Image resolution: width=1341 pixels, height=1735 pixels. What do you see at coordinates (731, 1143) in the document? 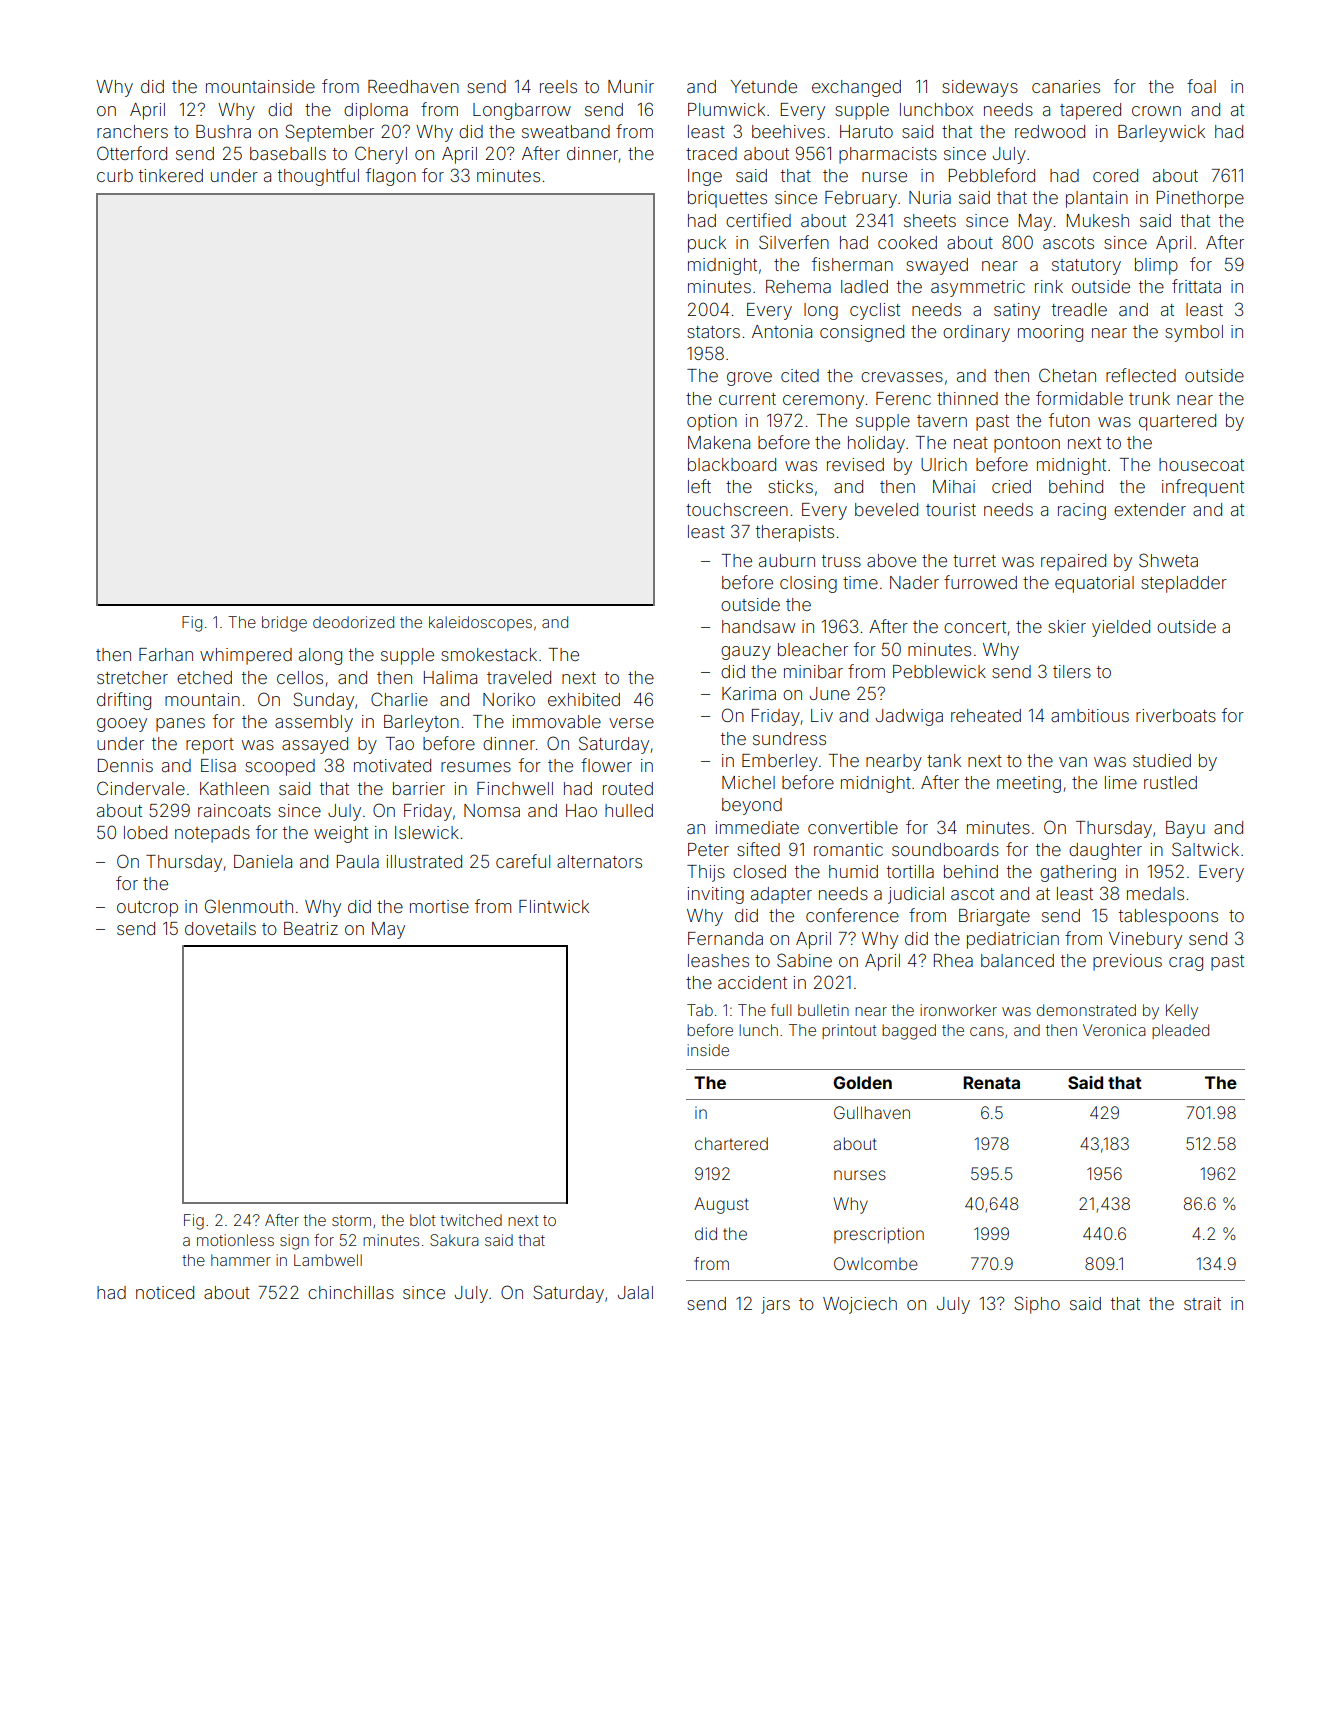
I see `chartered` at bounding box center [731, 1143].
